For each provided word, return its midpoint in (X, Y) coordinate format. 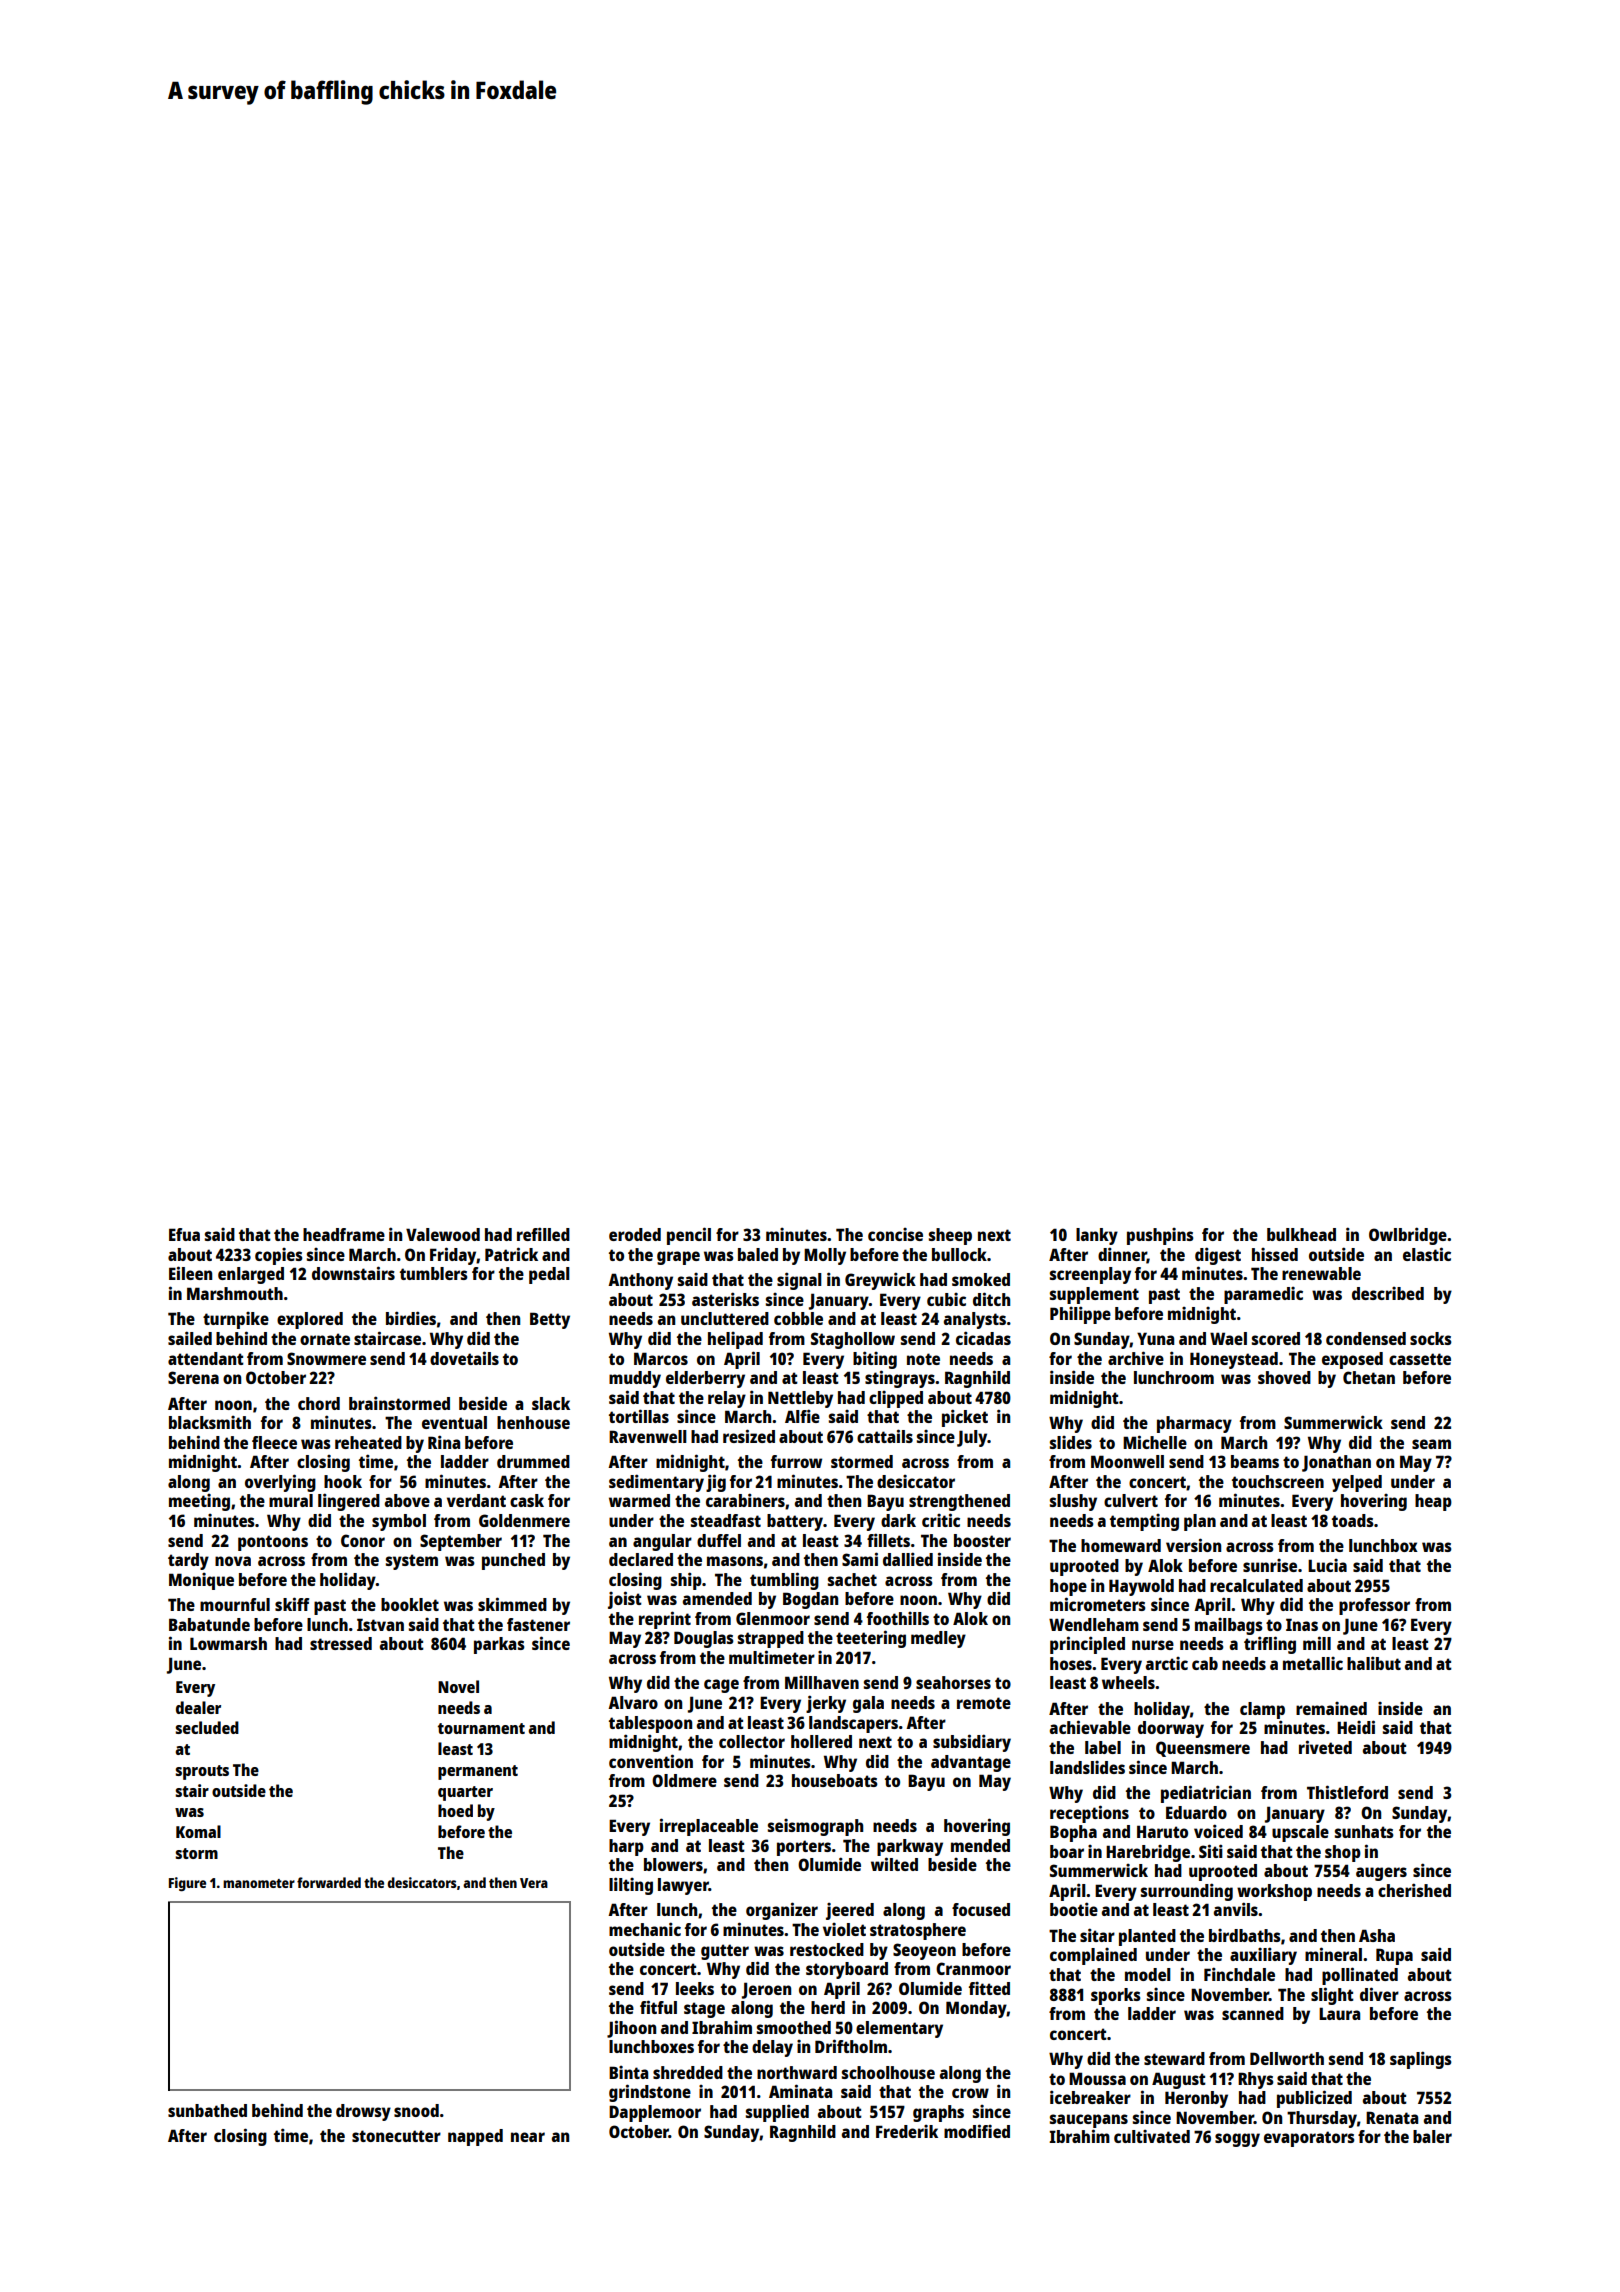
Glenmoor (773, 1618)
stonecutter (396, 2136)
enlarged (251, 1275)
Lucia (1327, 1565)
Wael (1228, 1338)
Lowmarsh (228, 1643)
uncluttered (725, 1318)
